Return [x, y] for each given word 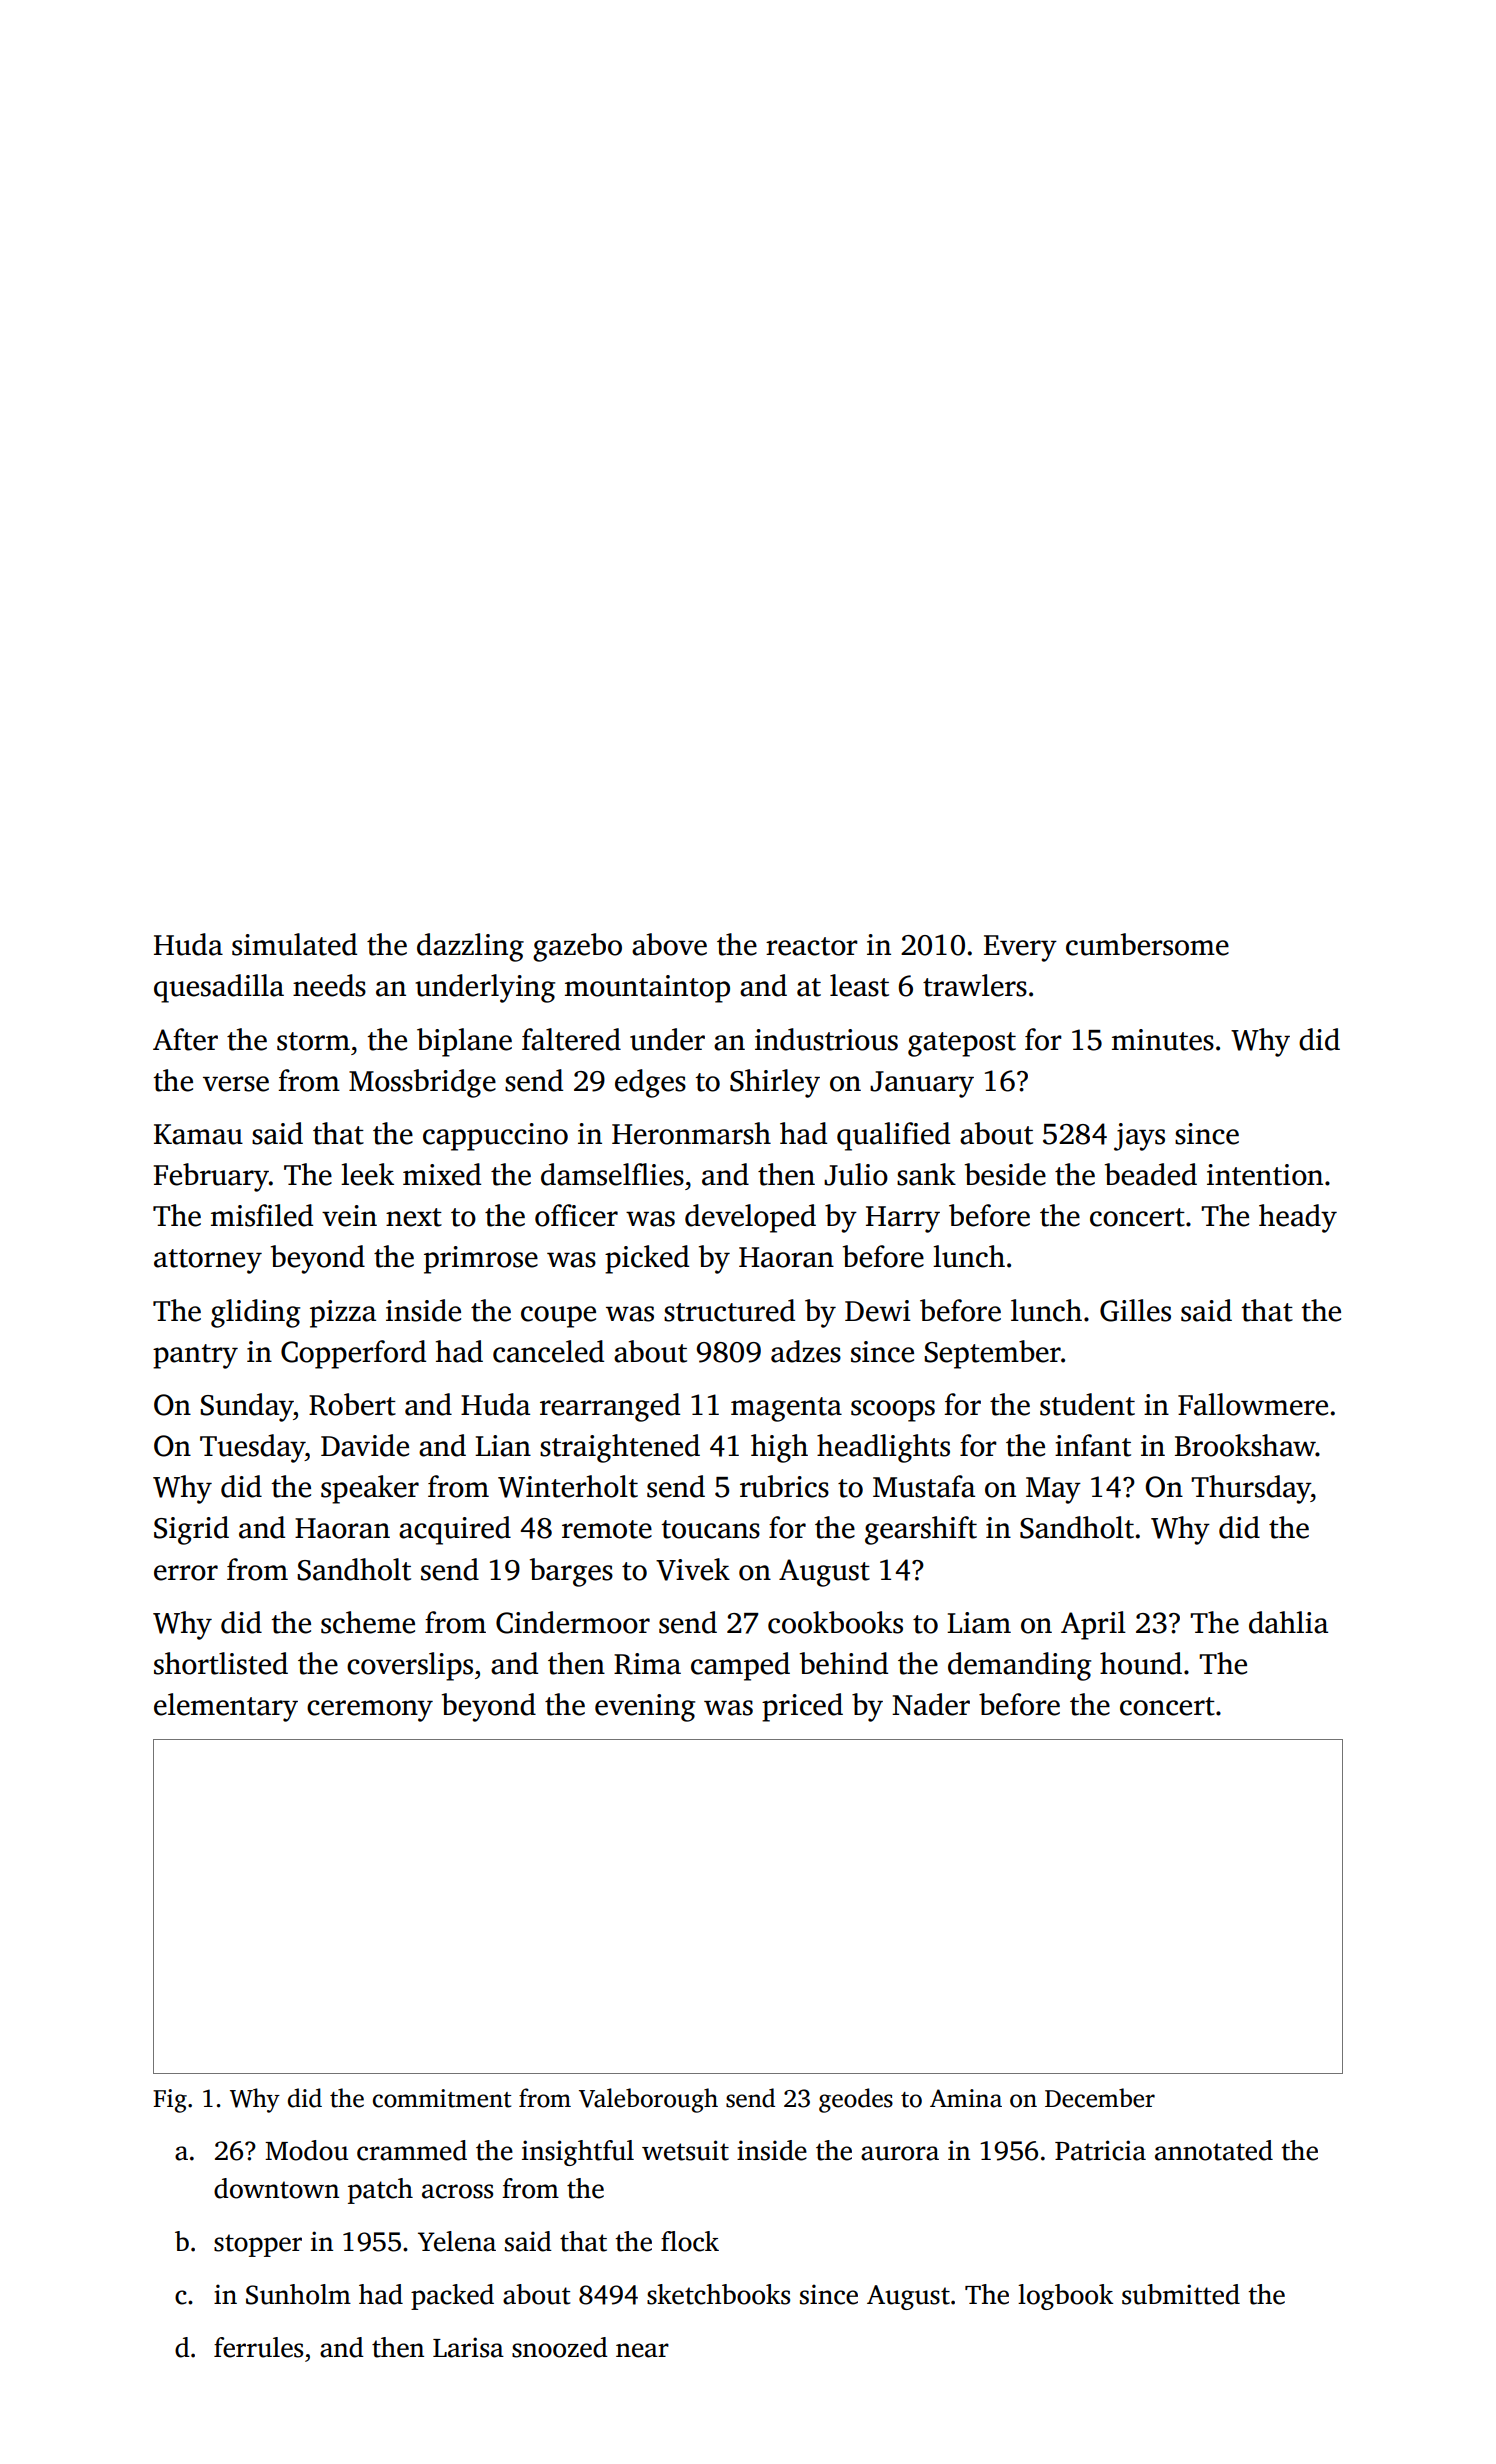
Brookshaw [1245, 1445]
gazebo [577, 947]
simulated [294, 944]
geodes [856, 2100]
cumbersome [1147, 944]
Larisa [468, 2347]
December [1100, 2098]
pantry [195, 1356]
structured [729, 1310]
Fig [170, 2101]
